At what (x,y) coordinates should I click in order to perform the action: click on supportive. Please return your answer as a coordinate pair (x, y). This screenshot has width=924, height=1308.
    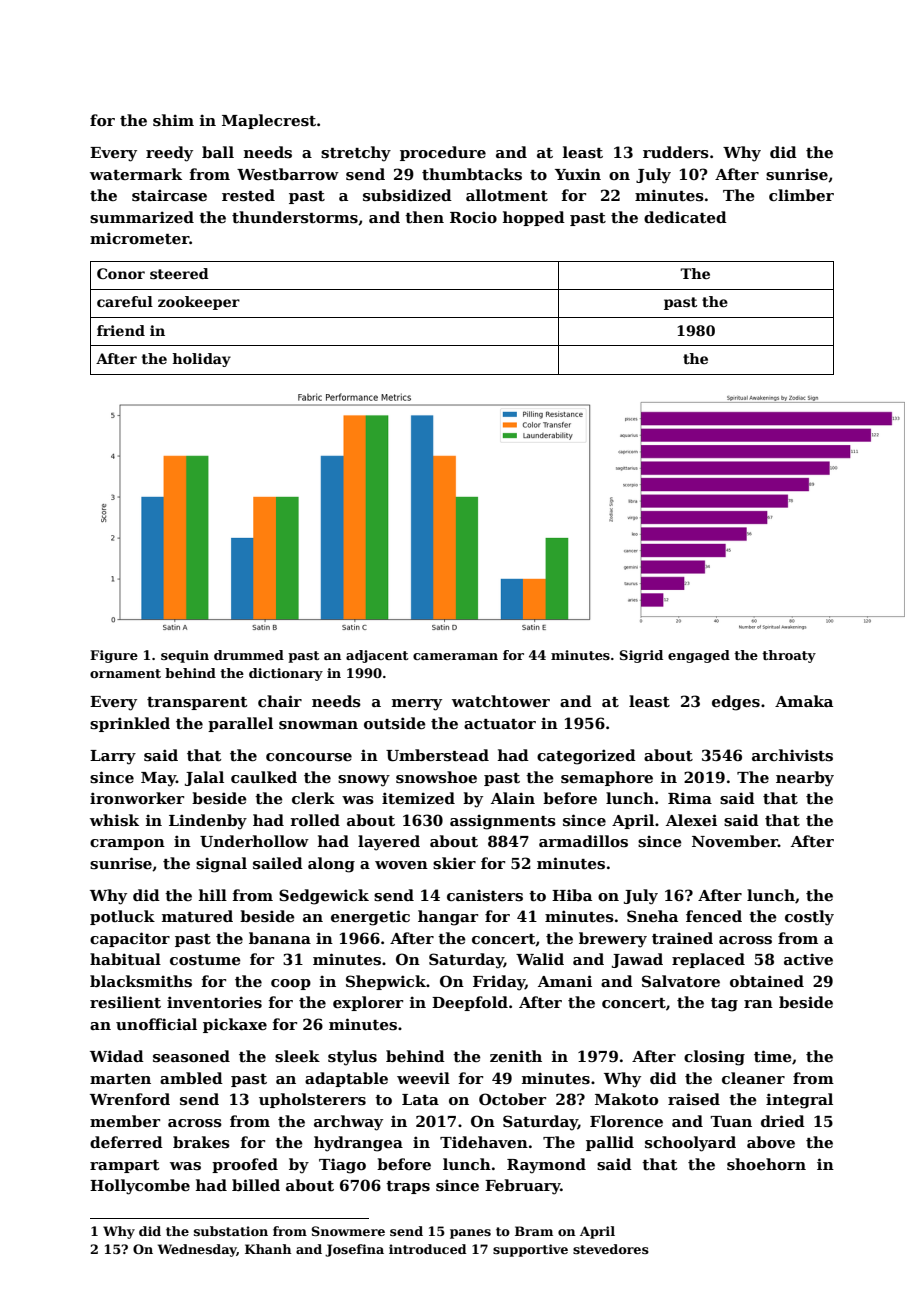
    Looking at the image, I should click on (530, 1250).
